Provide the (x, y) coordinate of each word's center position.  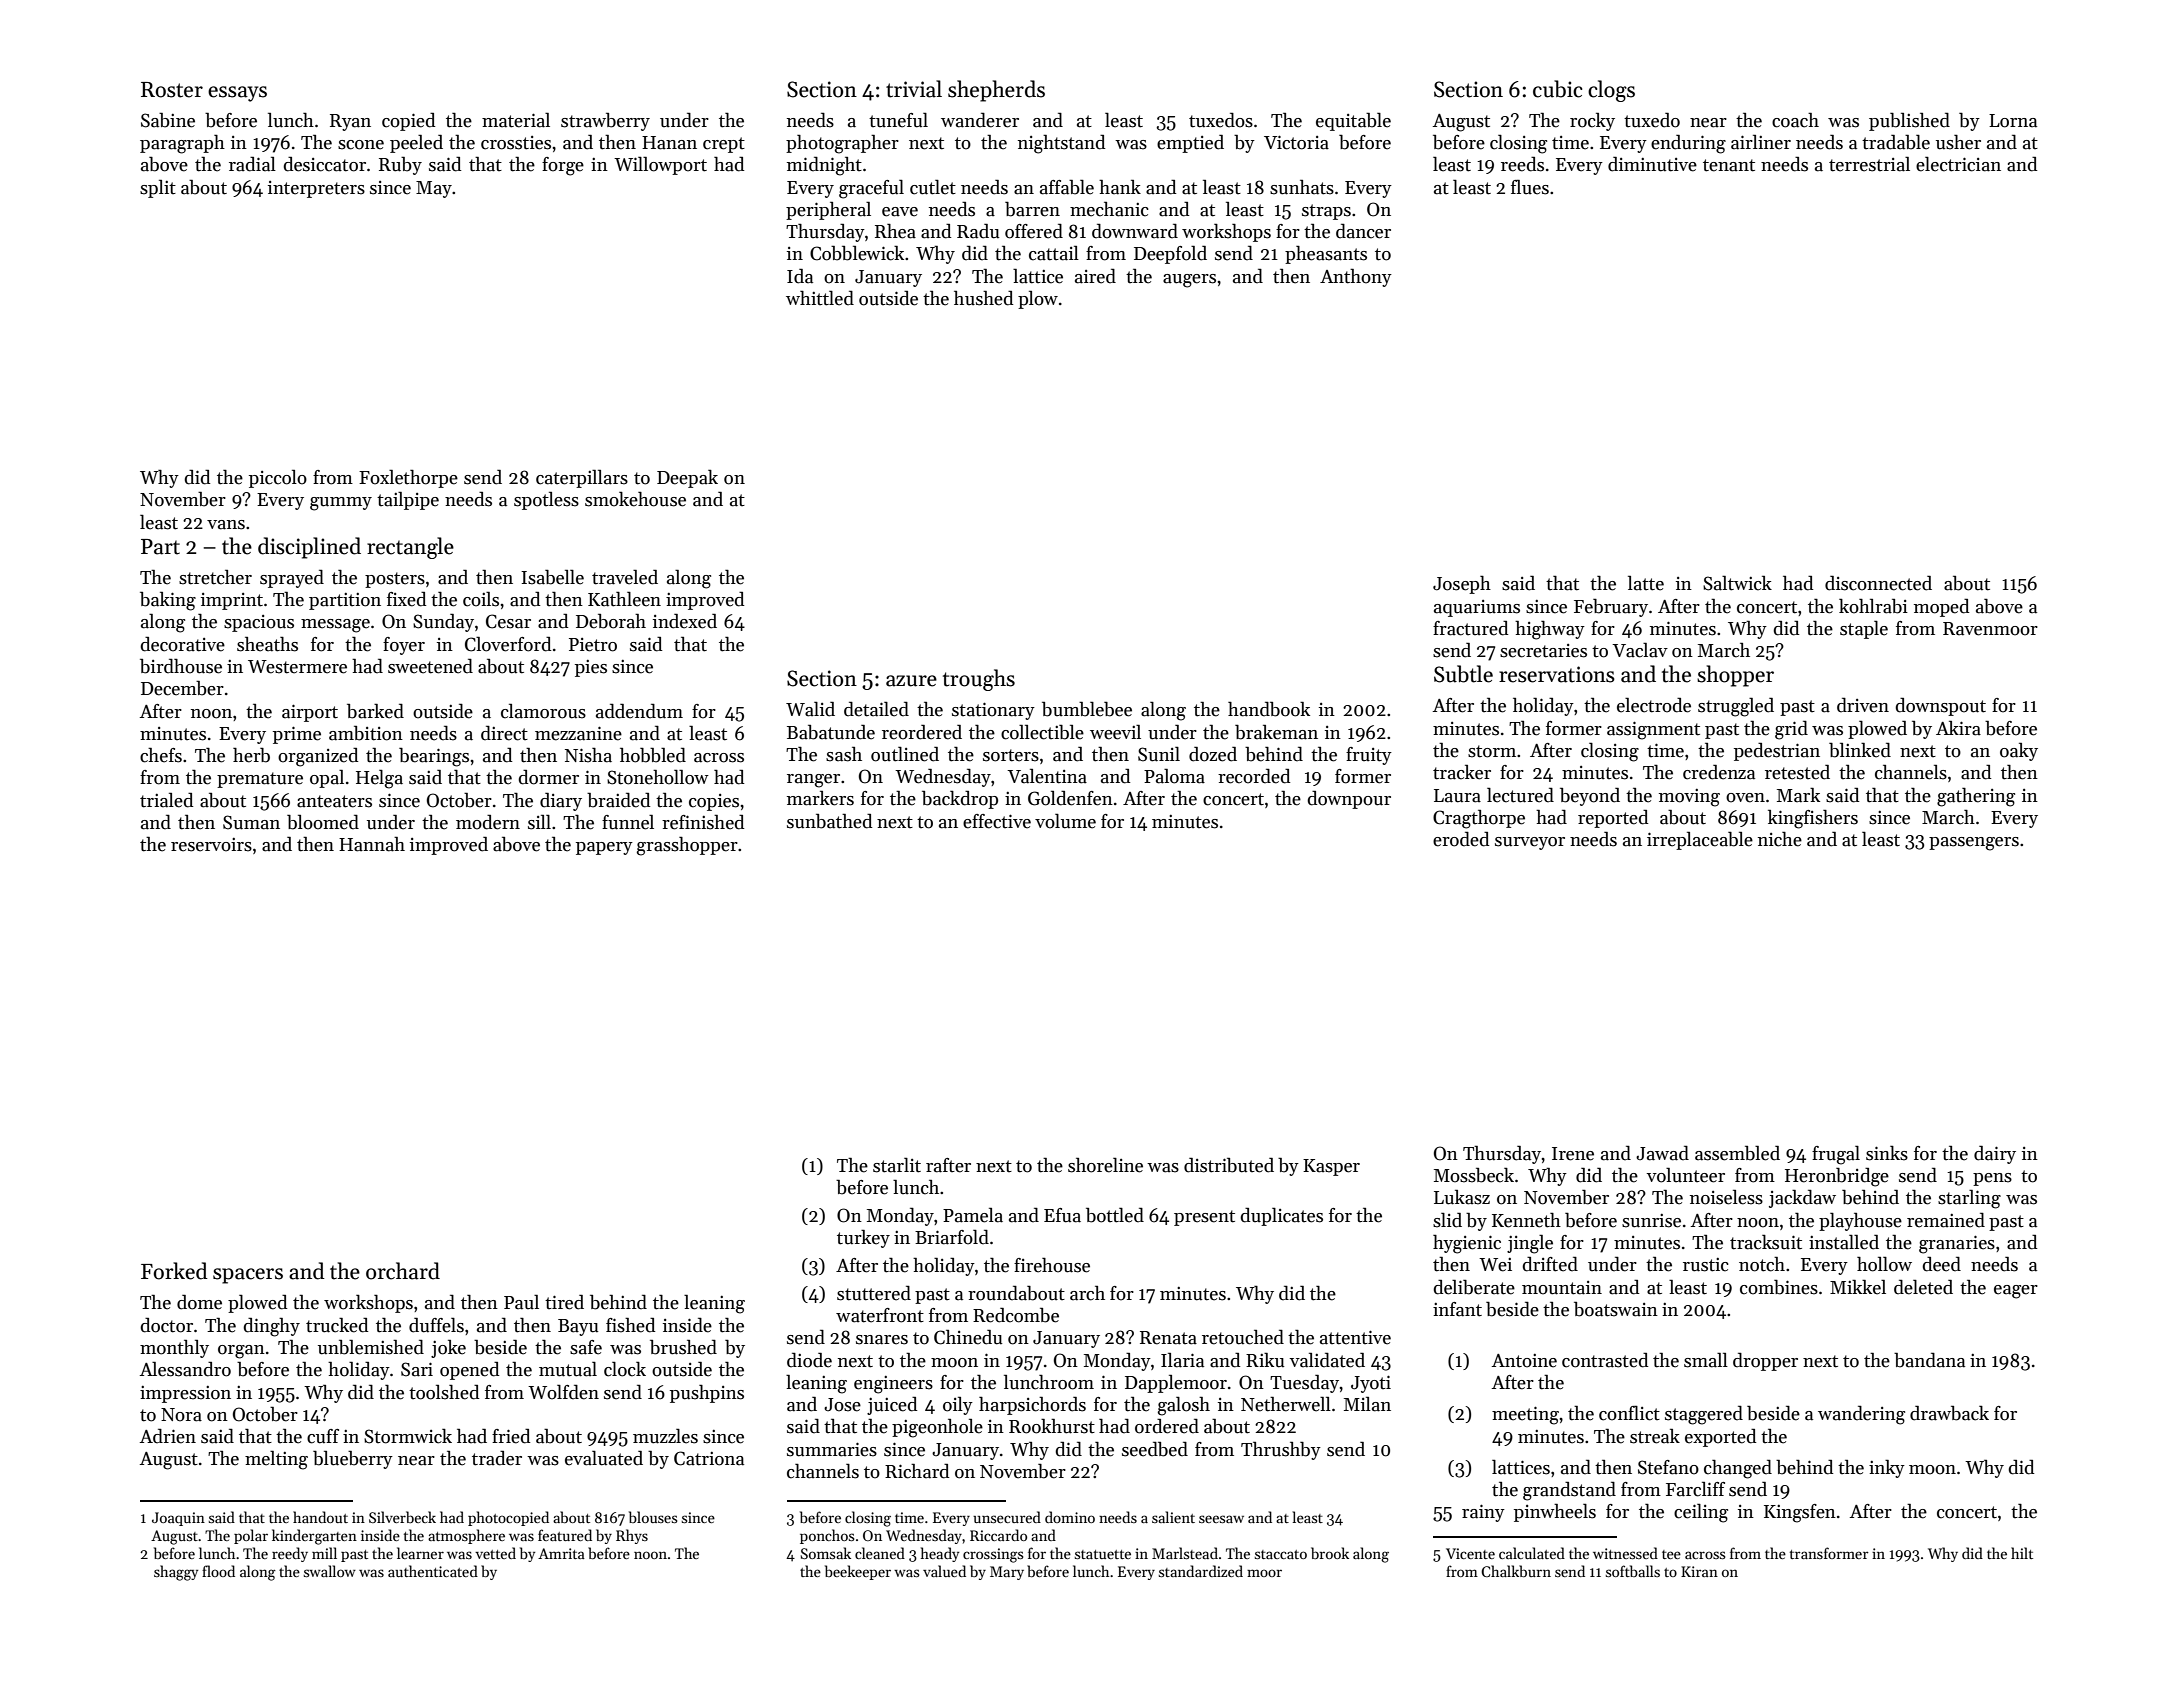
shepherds (996, 91)
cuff (323, 1436)
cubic (1557, 89)
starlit (897, 1165)
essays (237, 94)
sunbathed (829, 821)
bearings (434, 757)
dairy (1995, 1154)
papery (604, 848)
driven (1863, 705)
